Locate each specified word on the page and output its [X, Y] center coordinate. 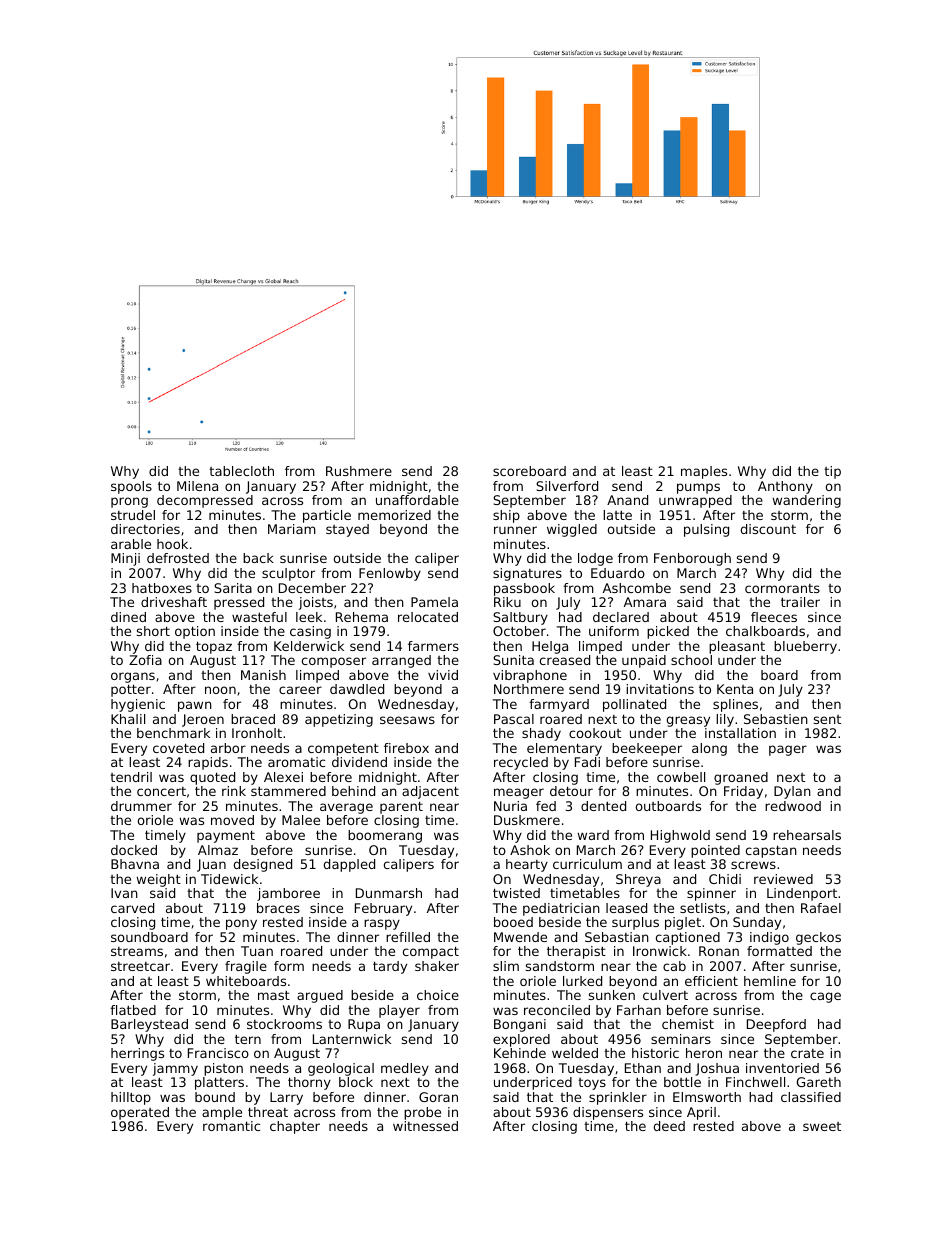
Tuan [257, 951]
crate [807, 1053]
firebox [406, 748]
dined [128, 617]
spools [131, 487]
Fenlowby [390, 574]
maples [704, 472]
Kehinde [520, 1053]
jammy [175, 1069]
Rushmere [359, 471]
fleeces [774, 617]
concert [161, 791]
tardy [390, 967]
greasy [688, 721]
